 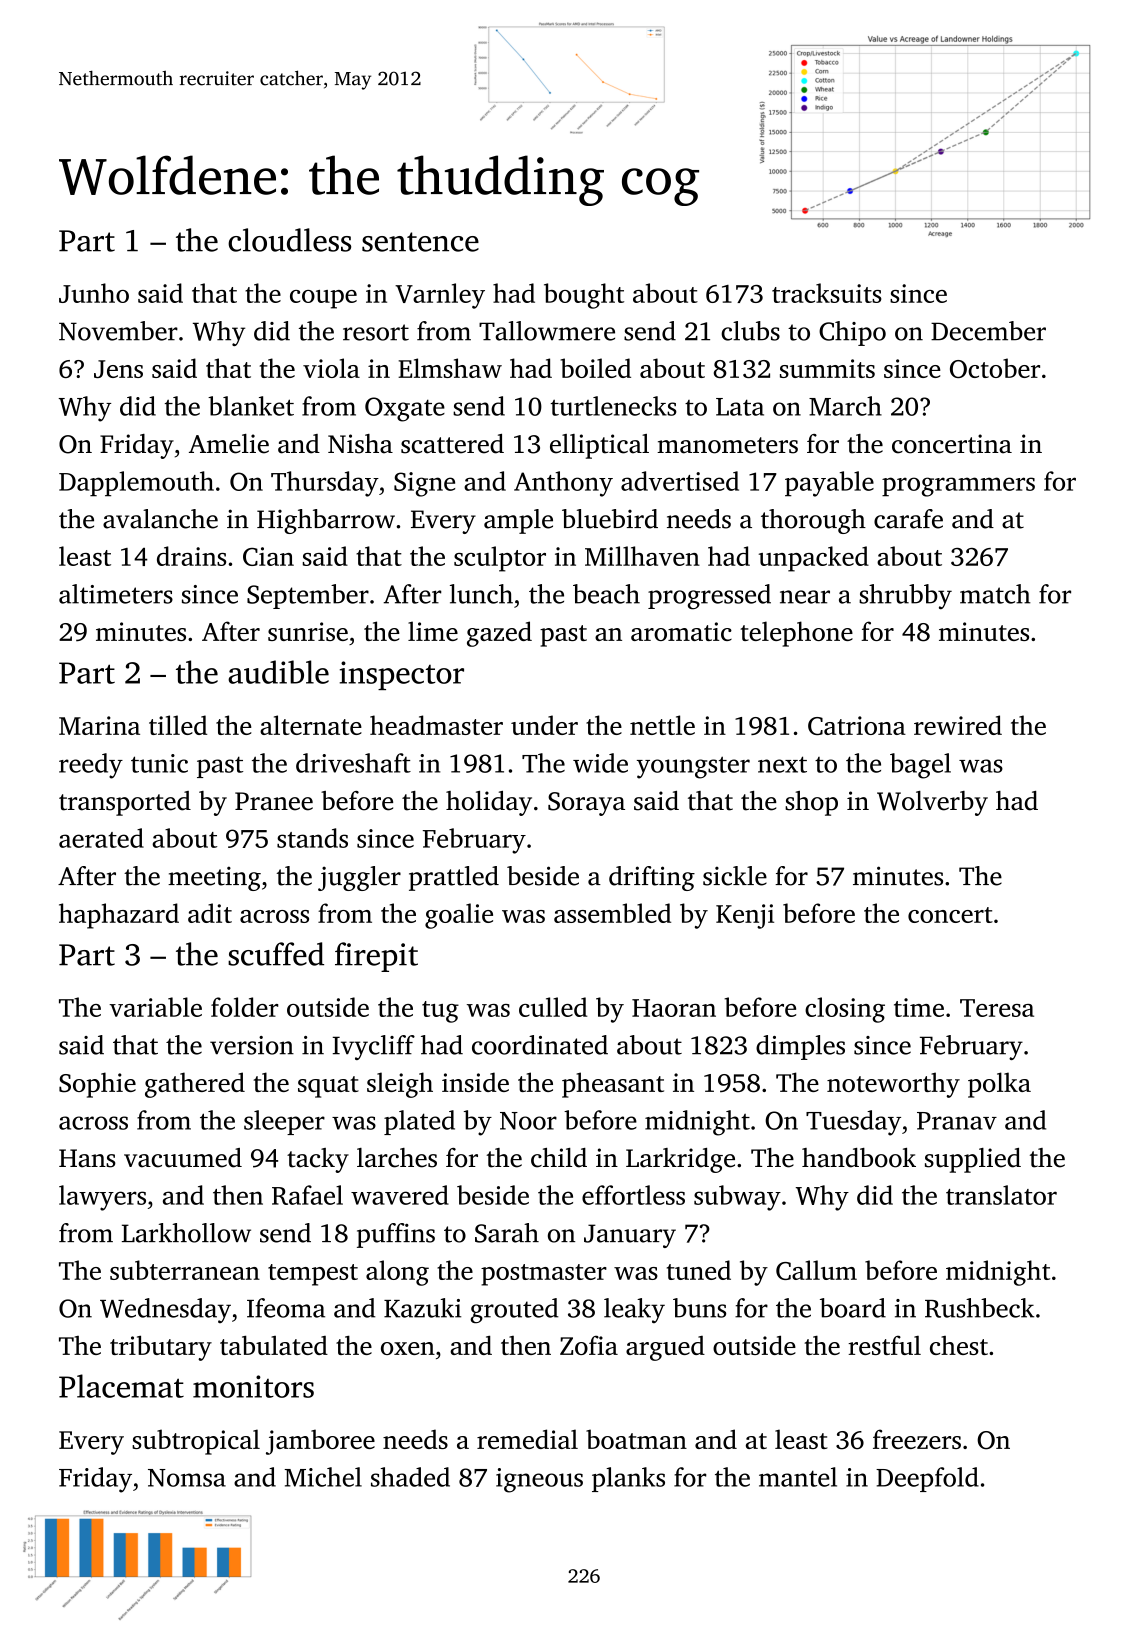 I want to click on handbook, so click(x=859, y=1158).
